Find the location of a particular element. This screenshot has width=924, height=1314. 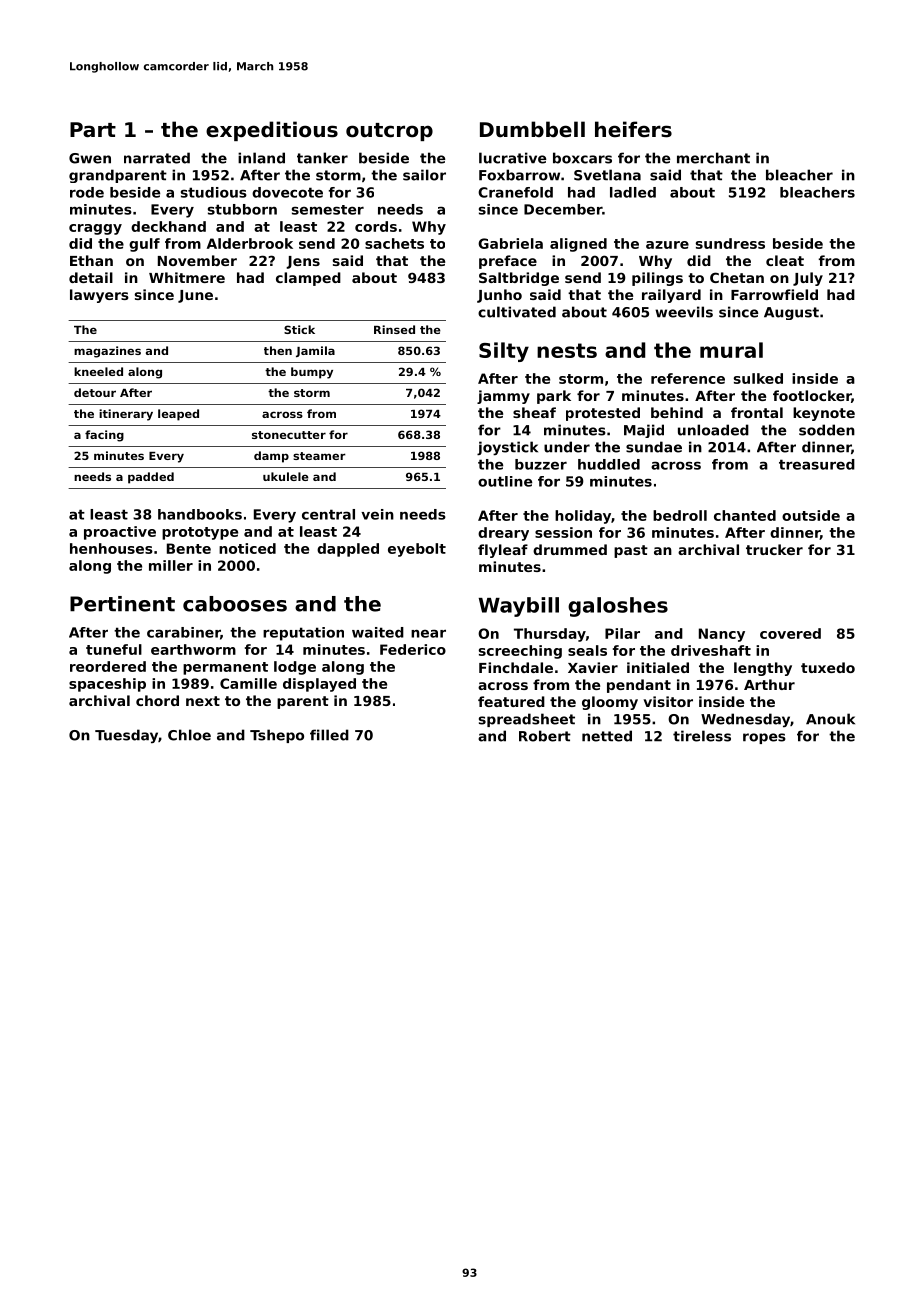

clamped is located at coordinates (308, 279).
